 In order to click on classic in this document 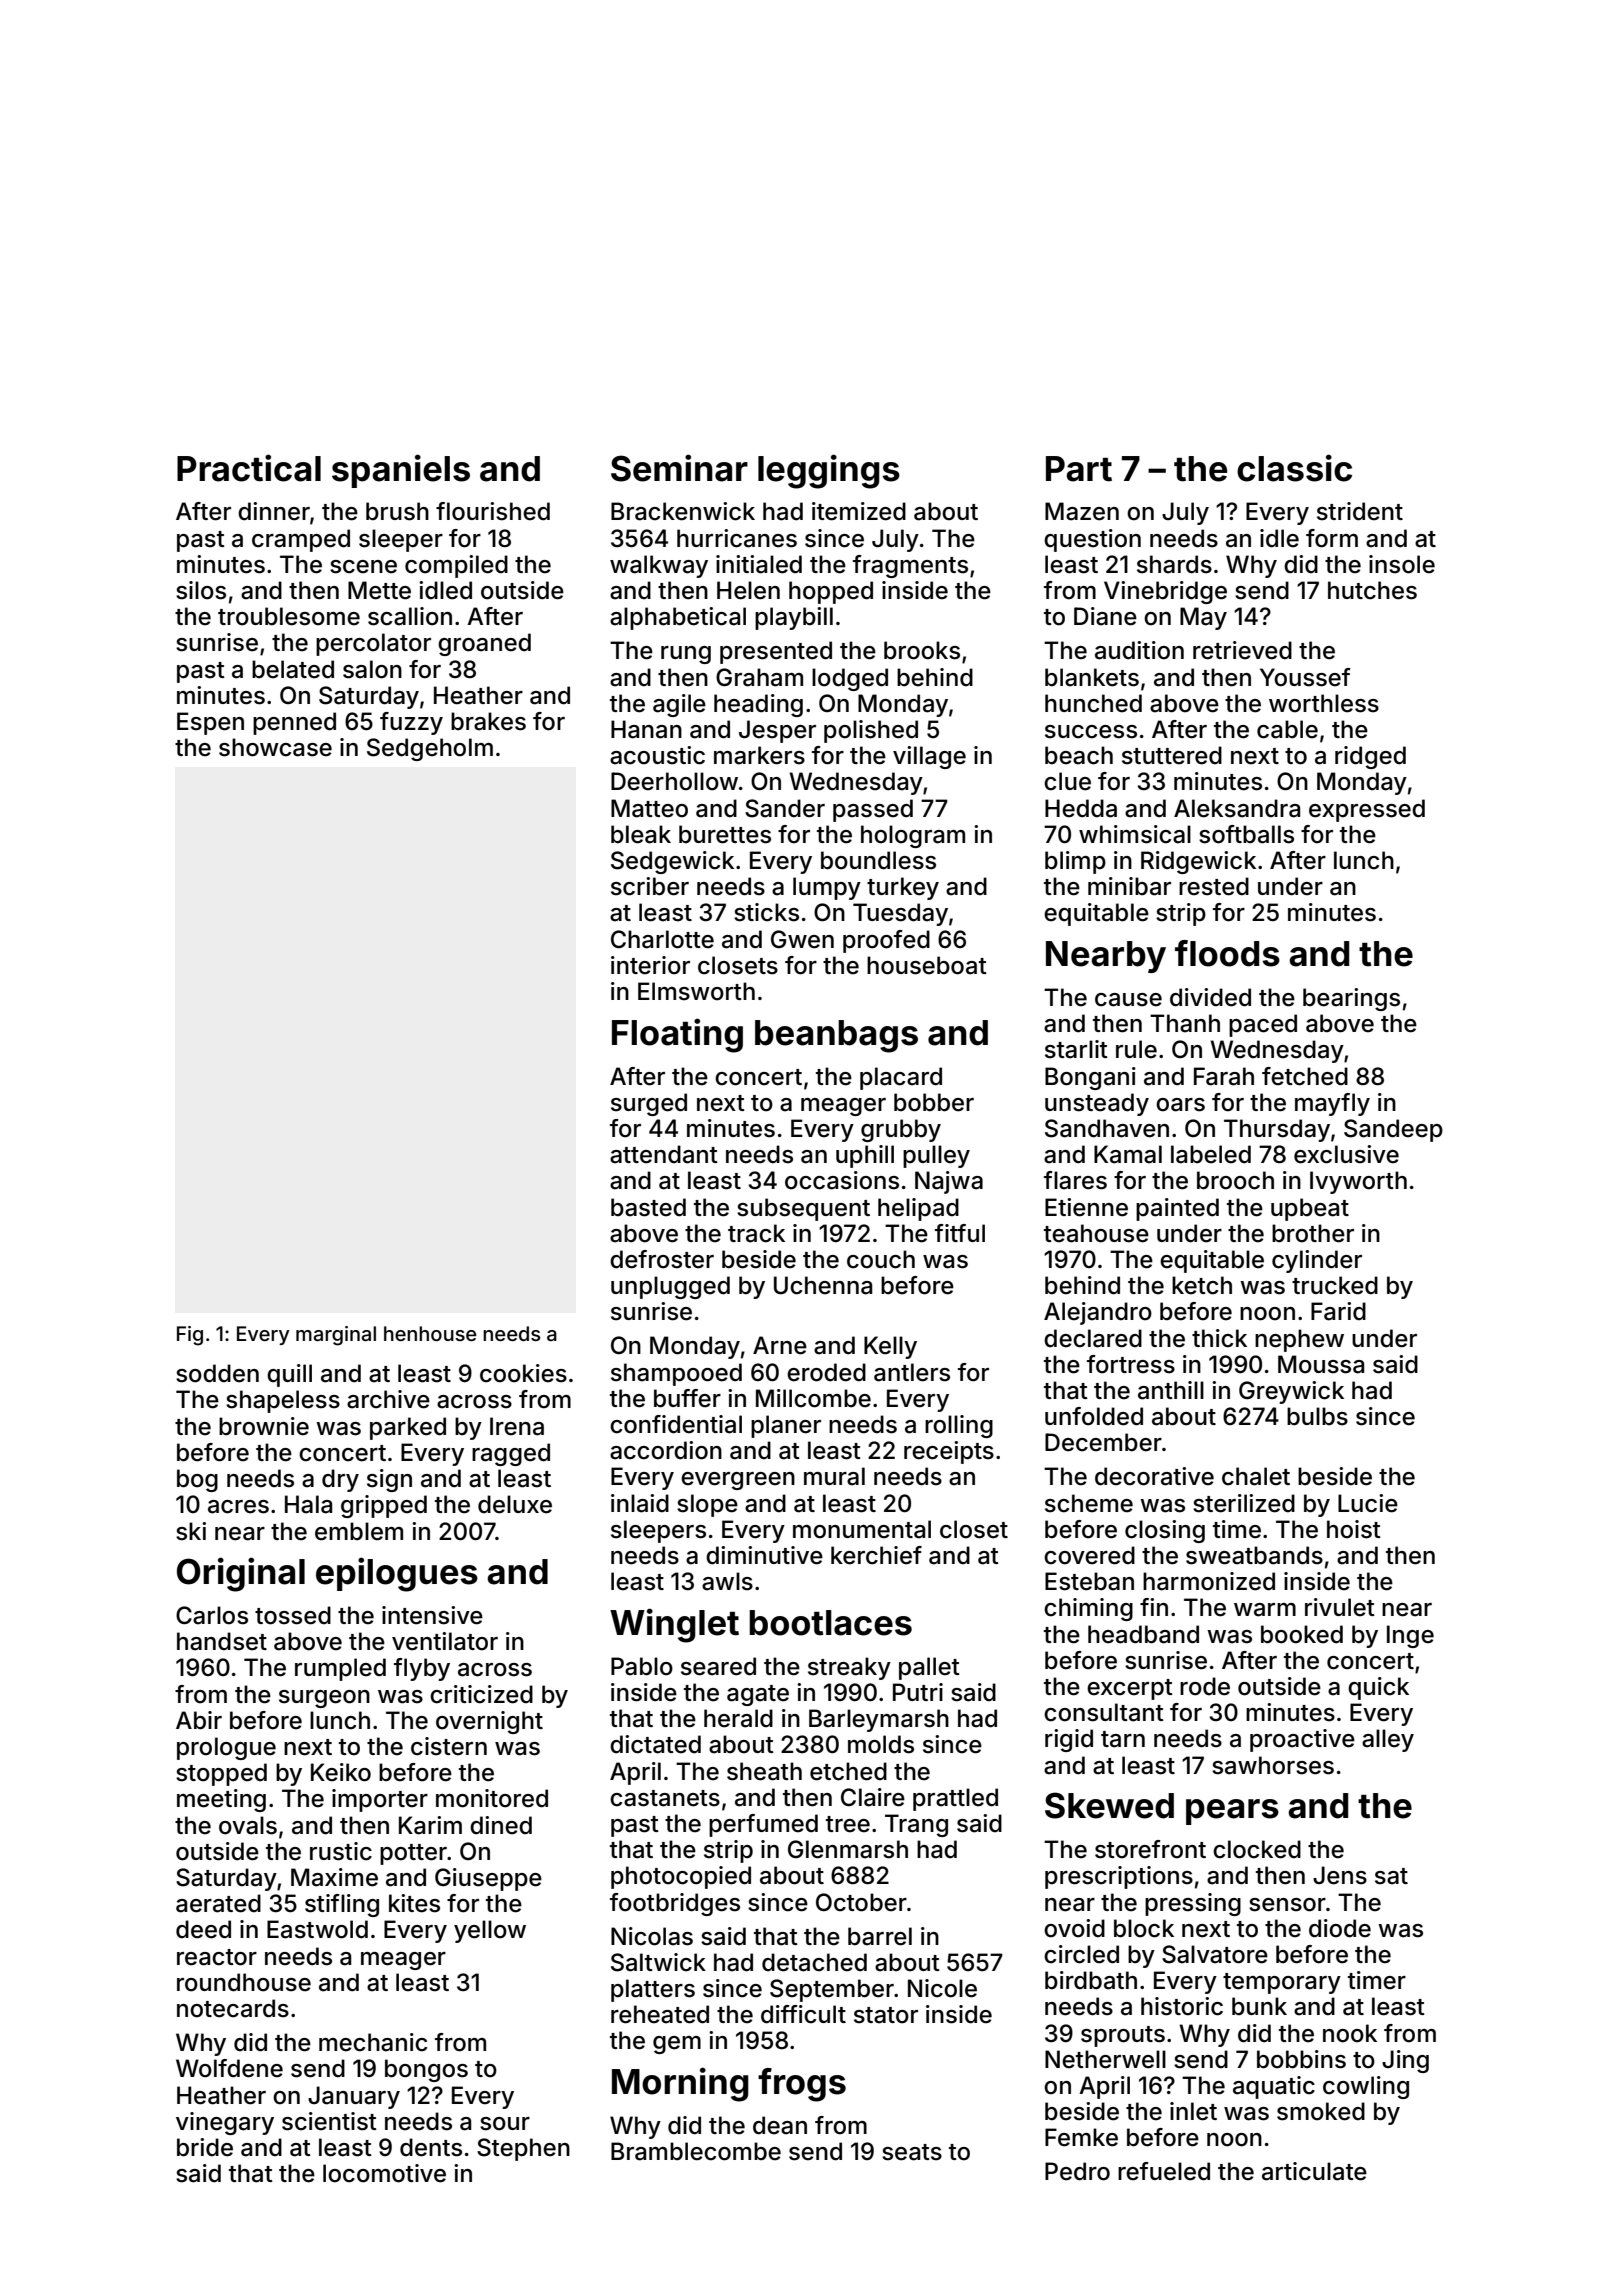, I will do `click(1294, 468)`.
